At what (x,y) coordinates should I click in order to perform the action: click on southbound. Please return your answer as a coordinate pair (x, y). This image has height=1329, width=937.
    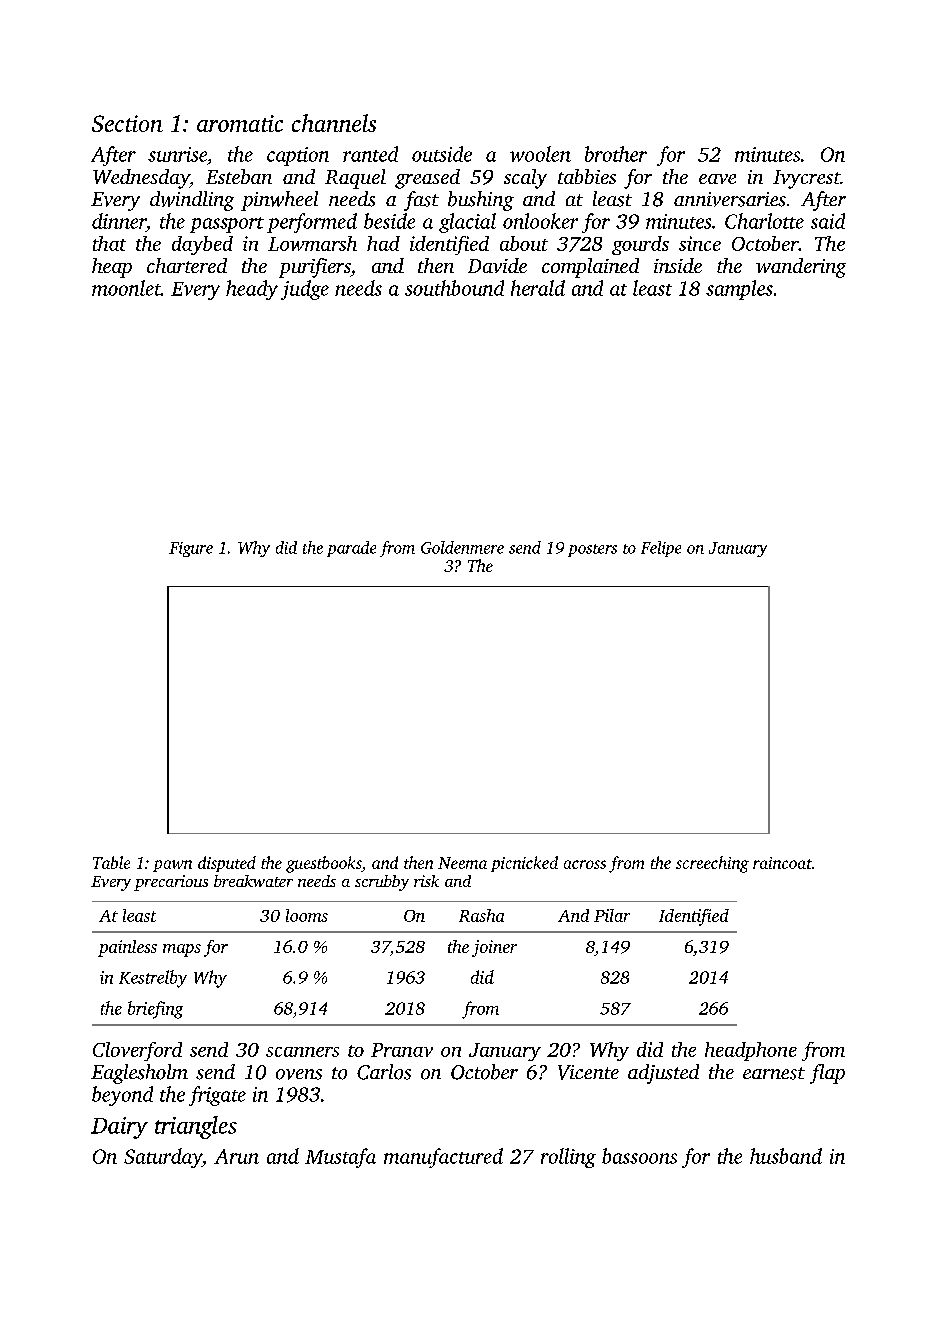
    Looking at the image, I should click on (454, 288).
